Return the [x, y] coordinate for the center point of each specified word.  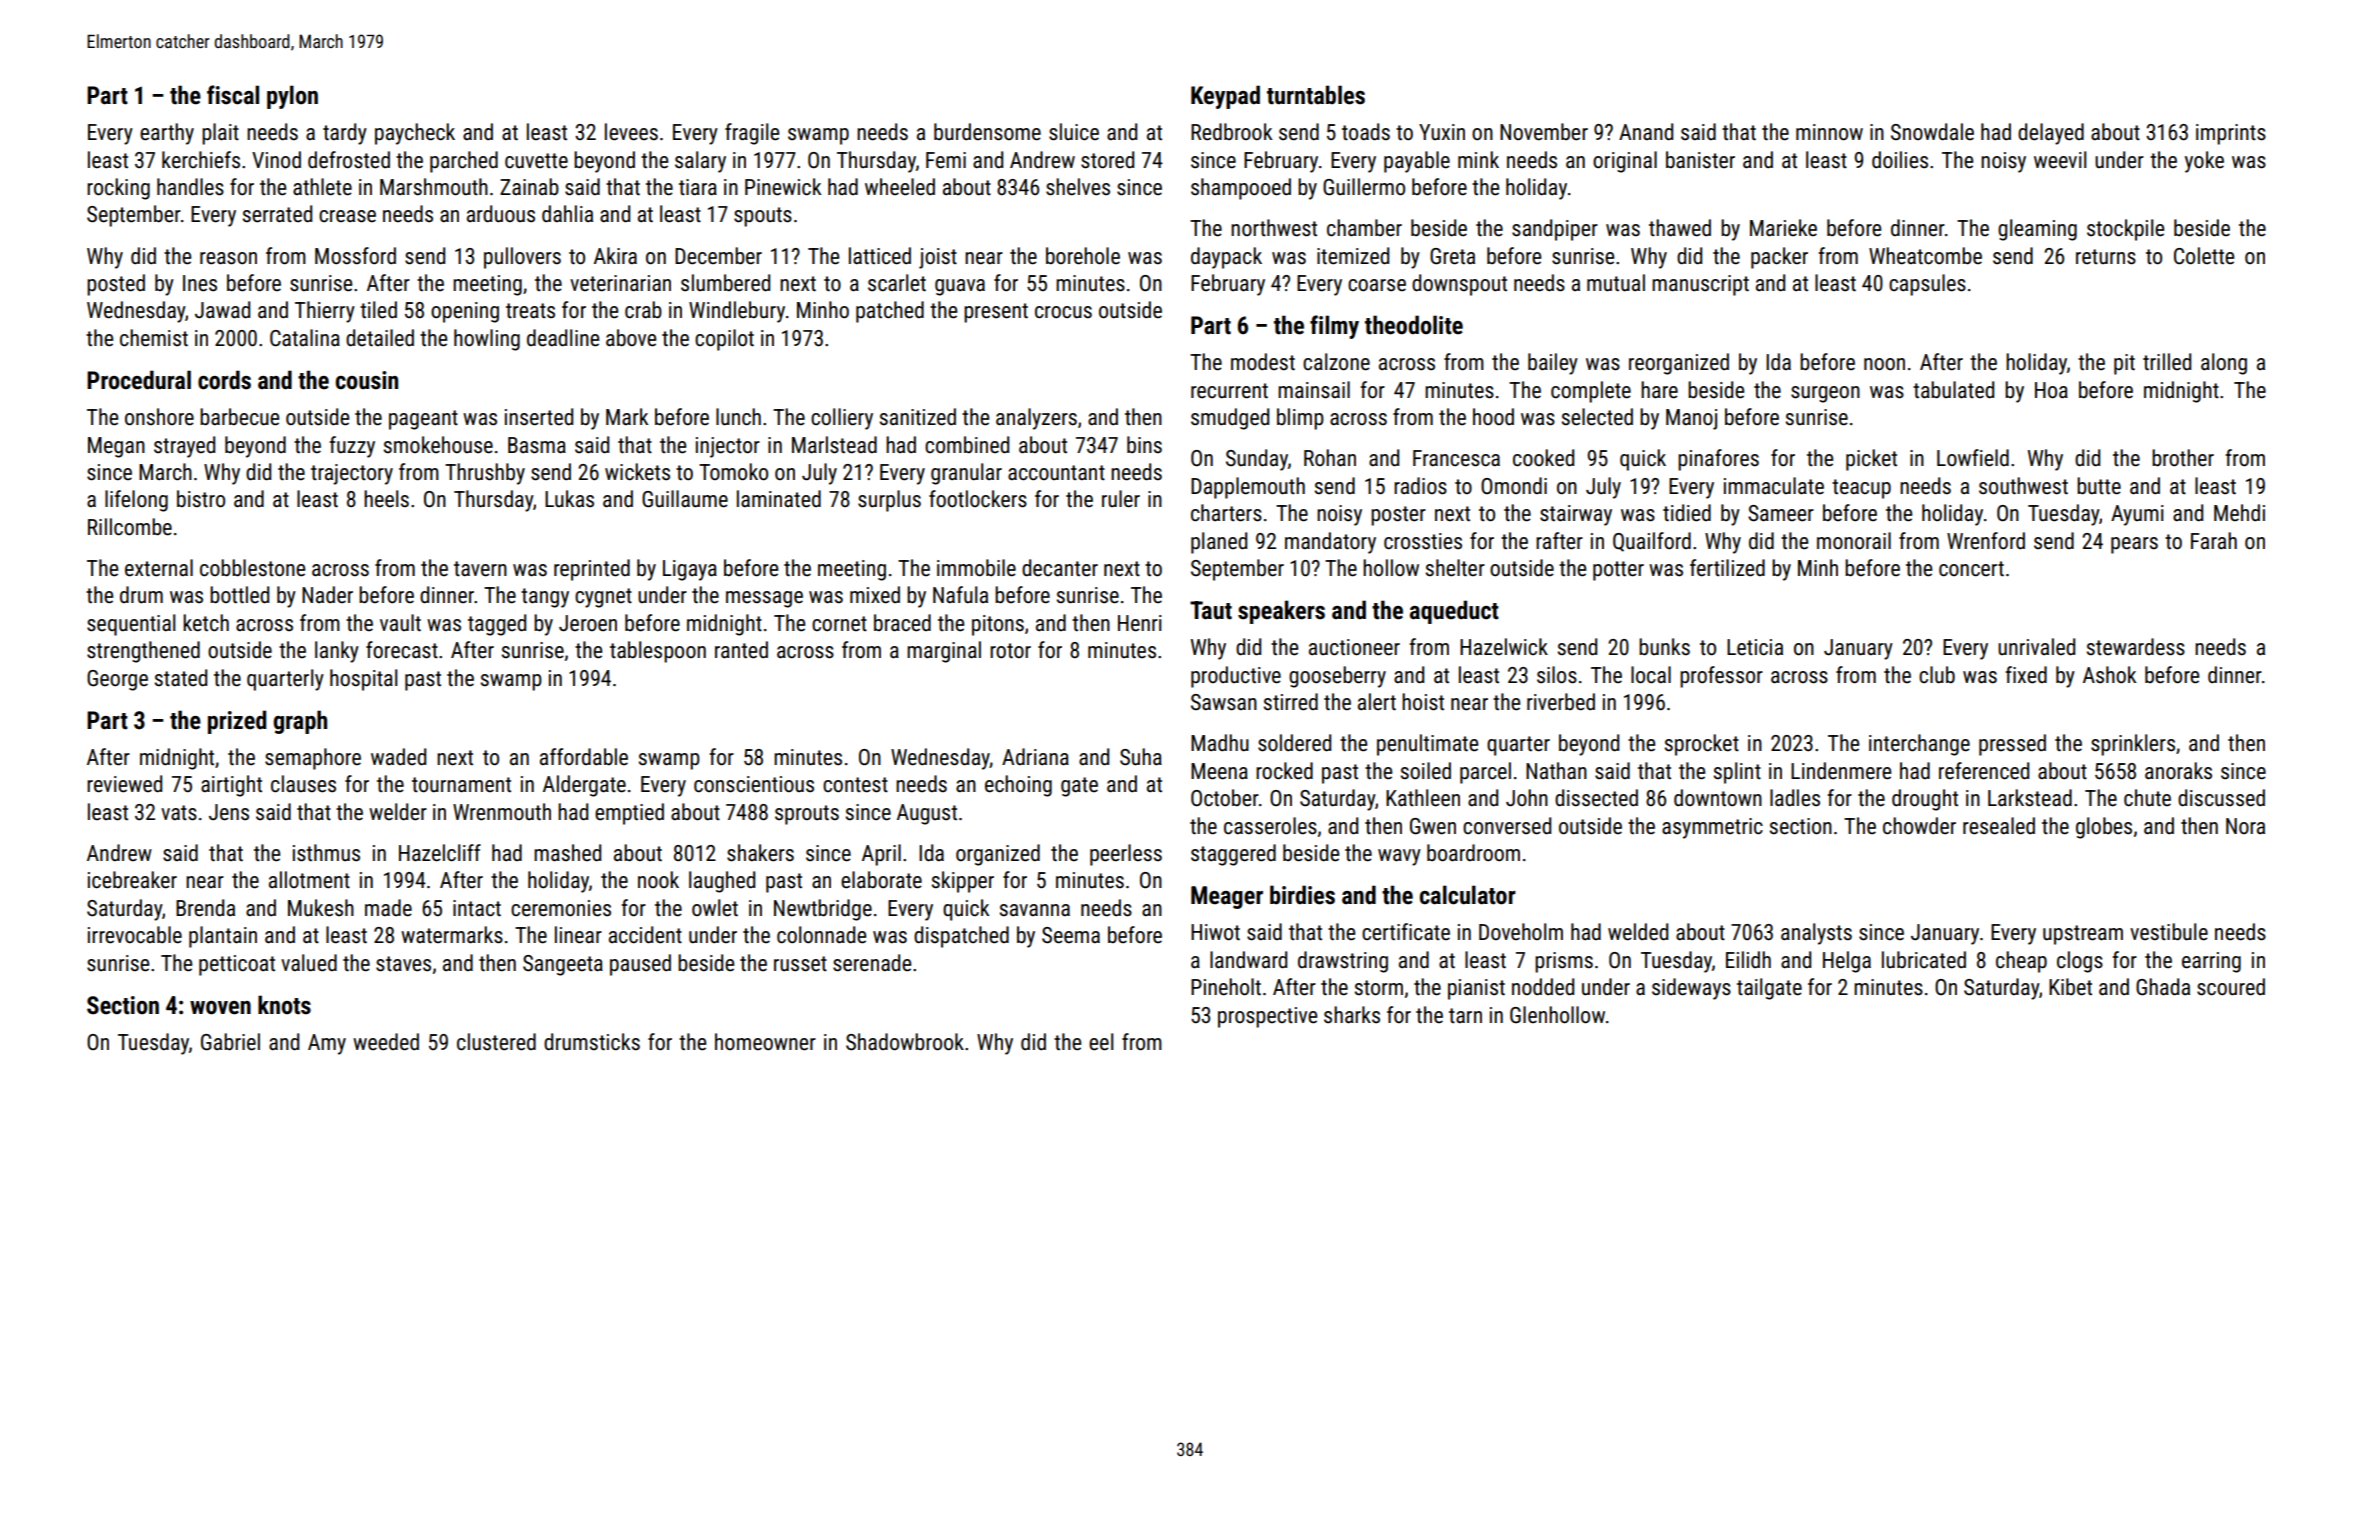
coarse [1377, 285]
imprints [2231, 134]
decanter [1060, 568]
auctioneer [1354, 647]
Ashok [2109, 675]
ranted [741, 650]
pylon [292, 97]
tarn [1465, 1015]
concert [1971, 569]
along [2224, 364]
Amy [327, 1044]
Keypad [1225, 97]
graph [300, 722]
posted [116, 285]
